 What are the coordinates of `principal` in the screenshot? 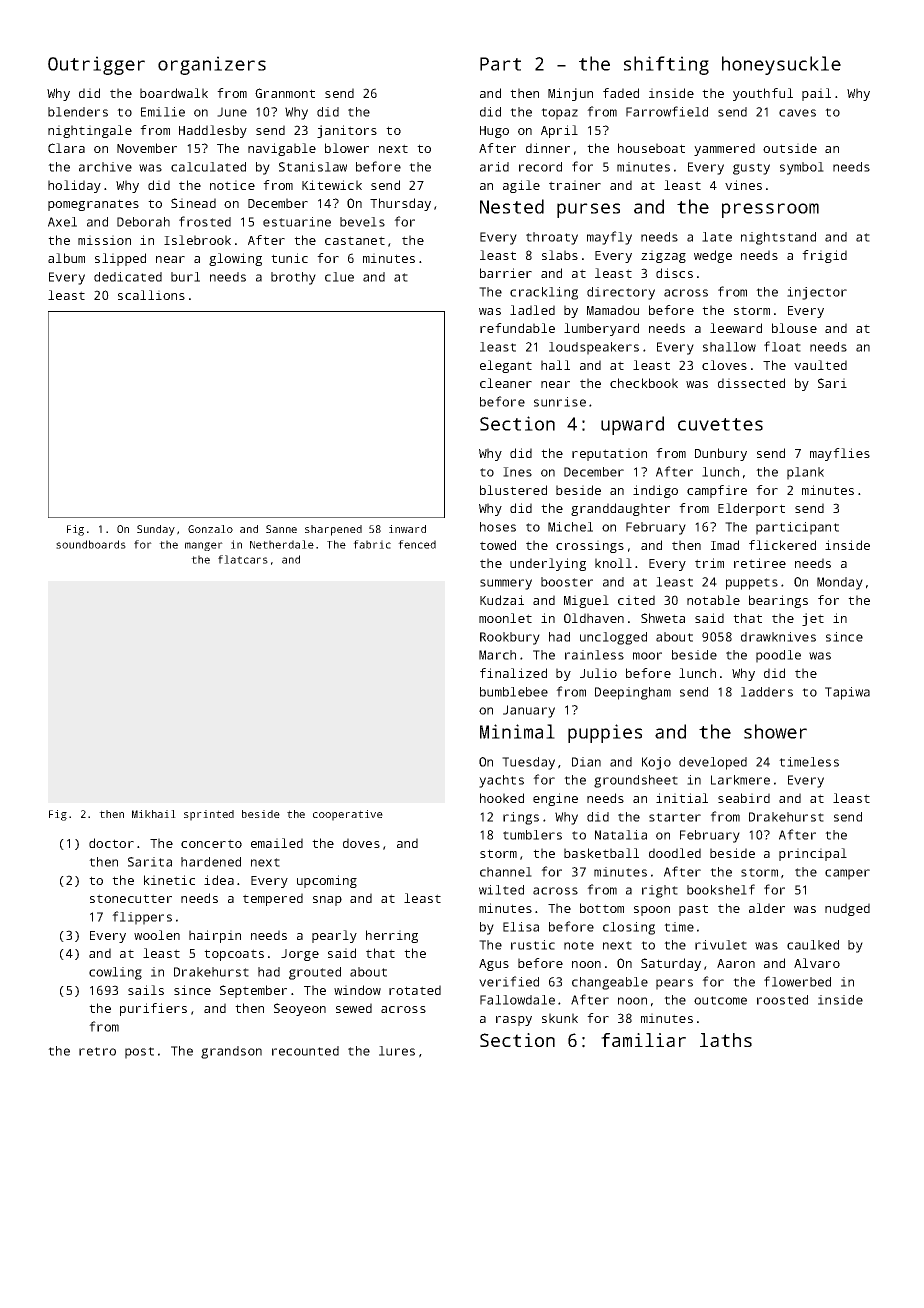 It's located at (813, 854).
